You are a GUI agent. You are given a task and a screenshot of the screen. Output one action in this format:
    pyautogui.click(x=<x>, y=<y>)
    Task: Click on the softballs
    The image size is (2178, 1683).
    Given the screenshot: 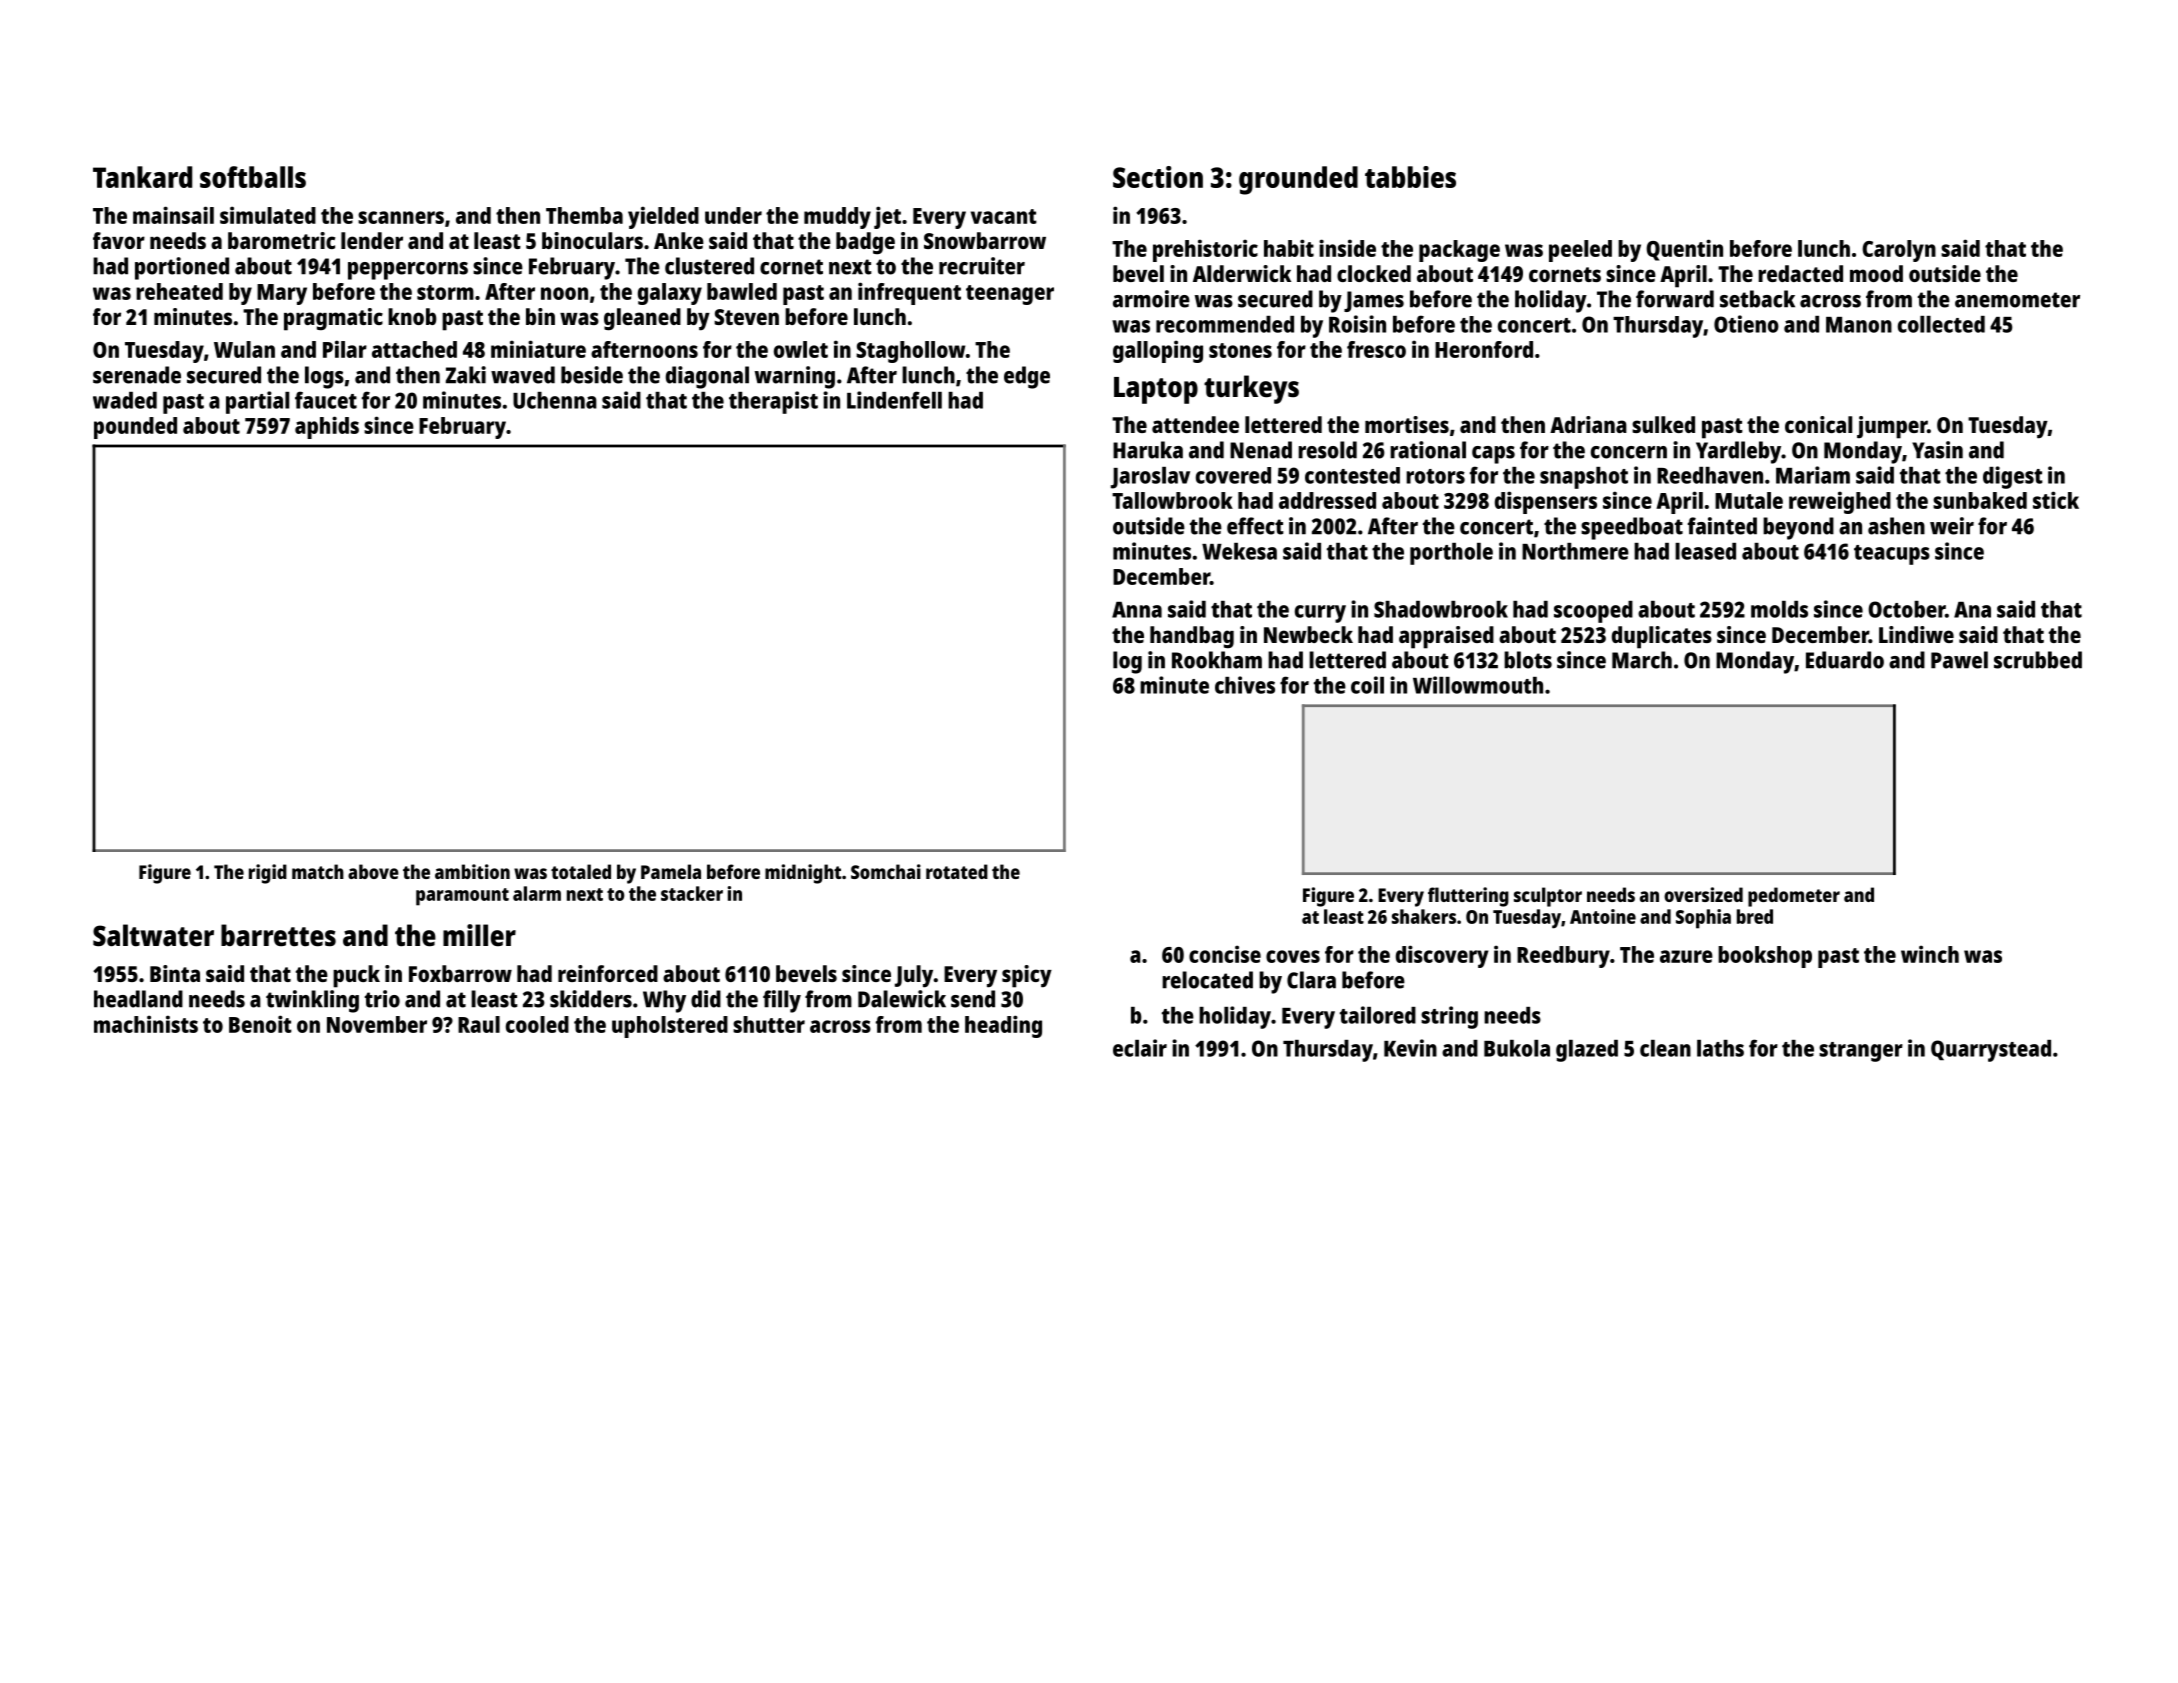 What is the action you would take?
    pyautogui.click(x=253, y=177)
